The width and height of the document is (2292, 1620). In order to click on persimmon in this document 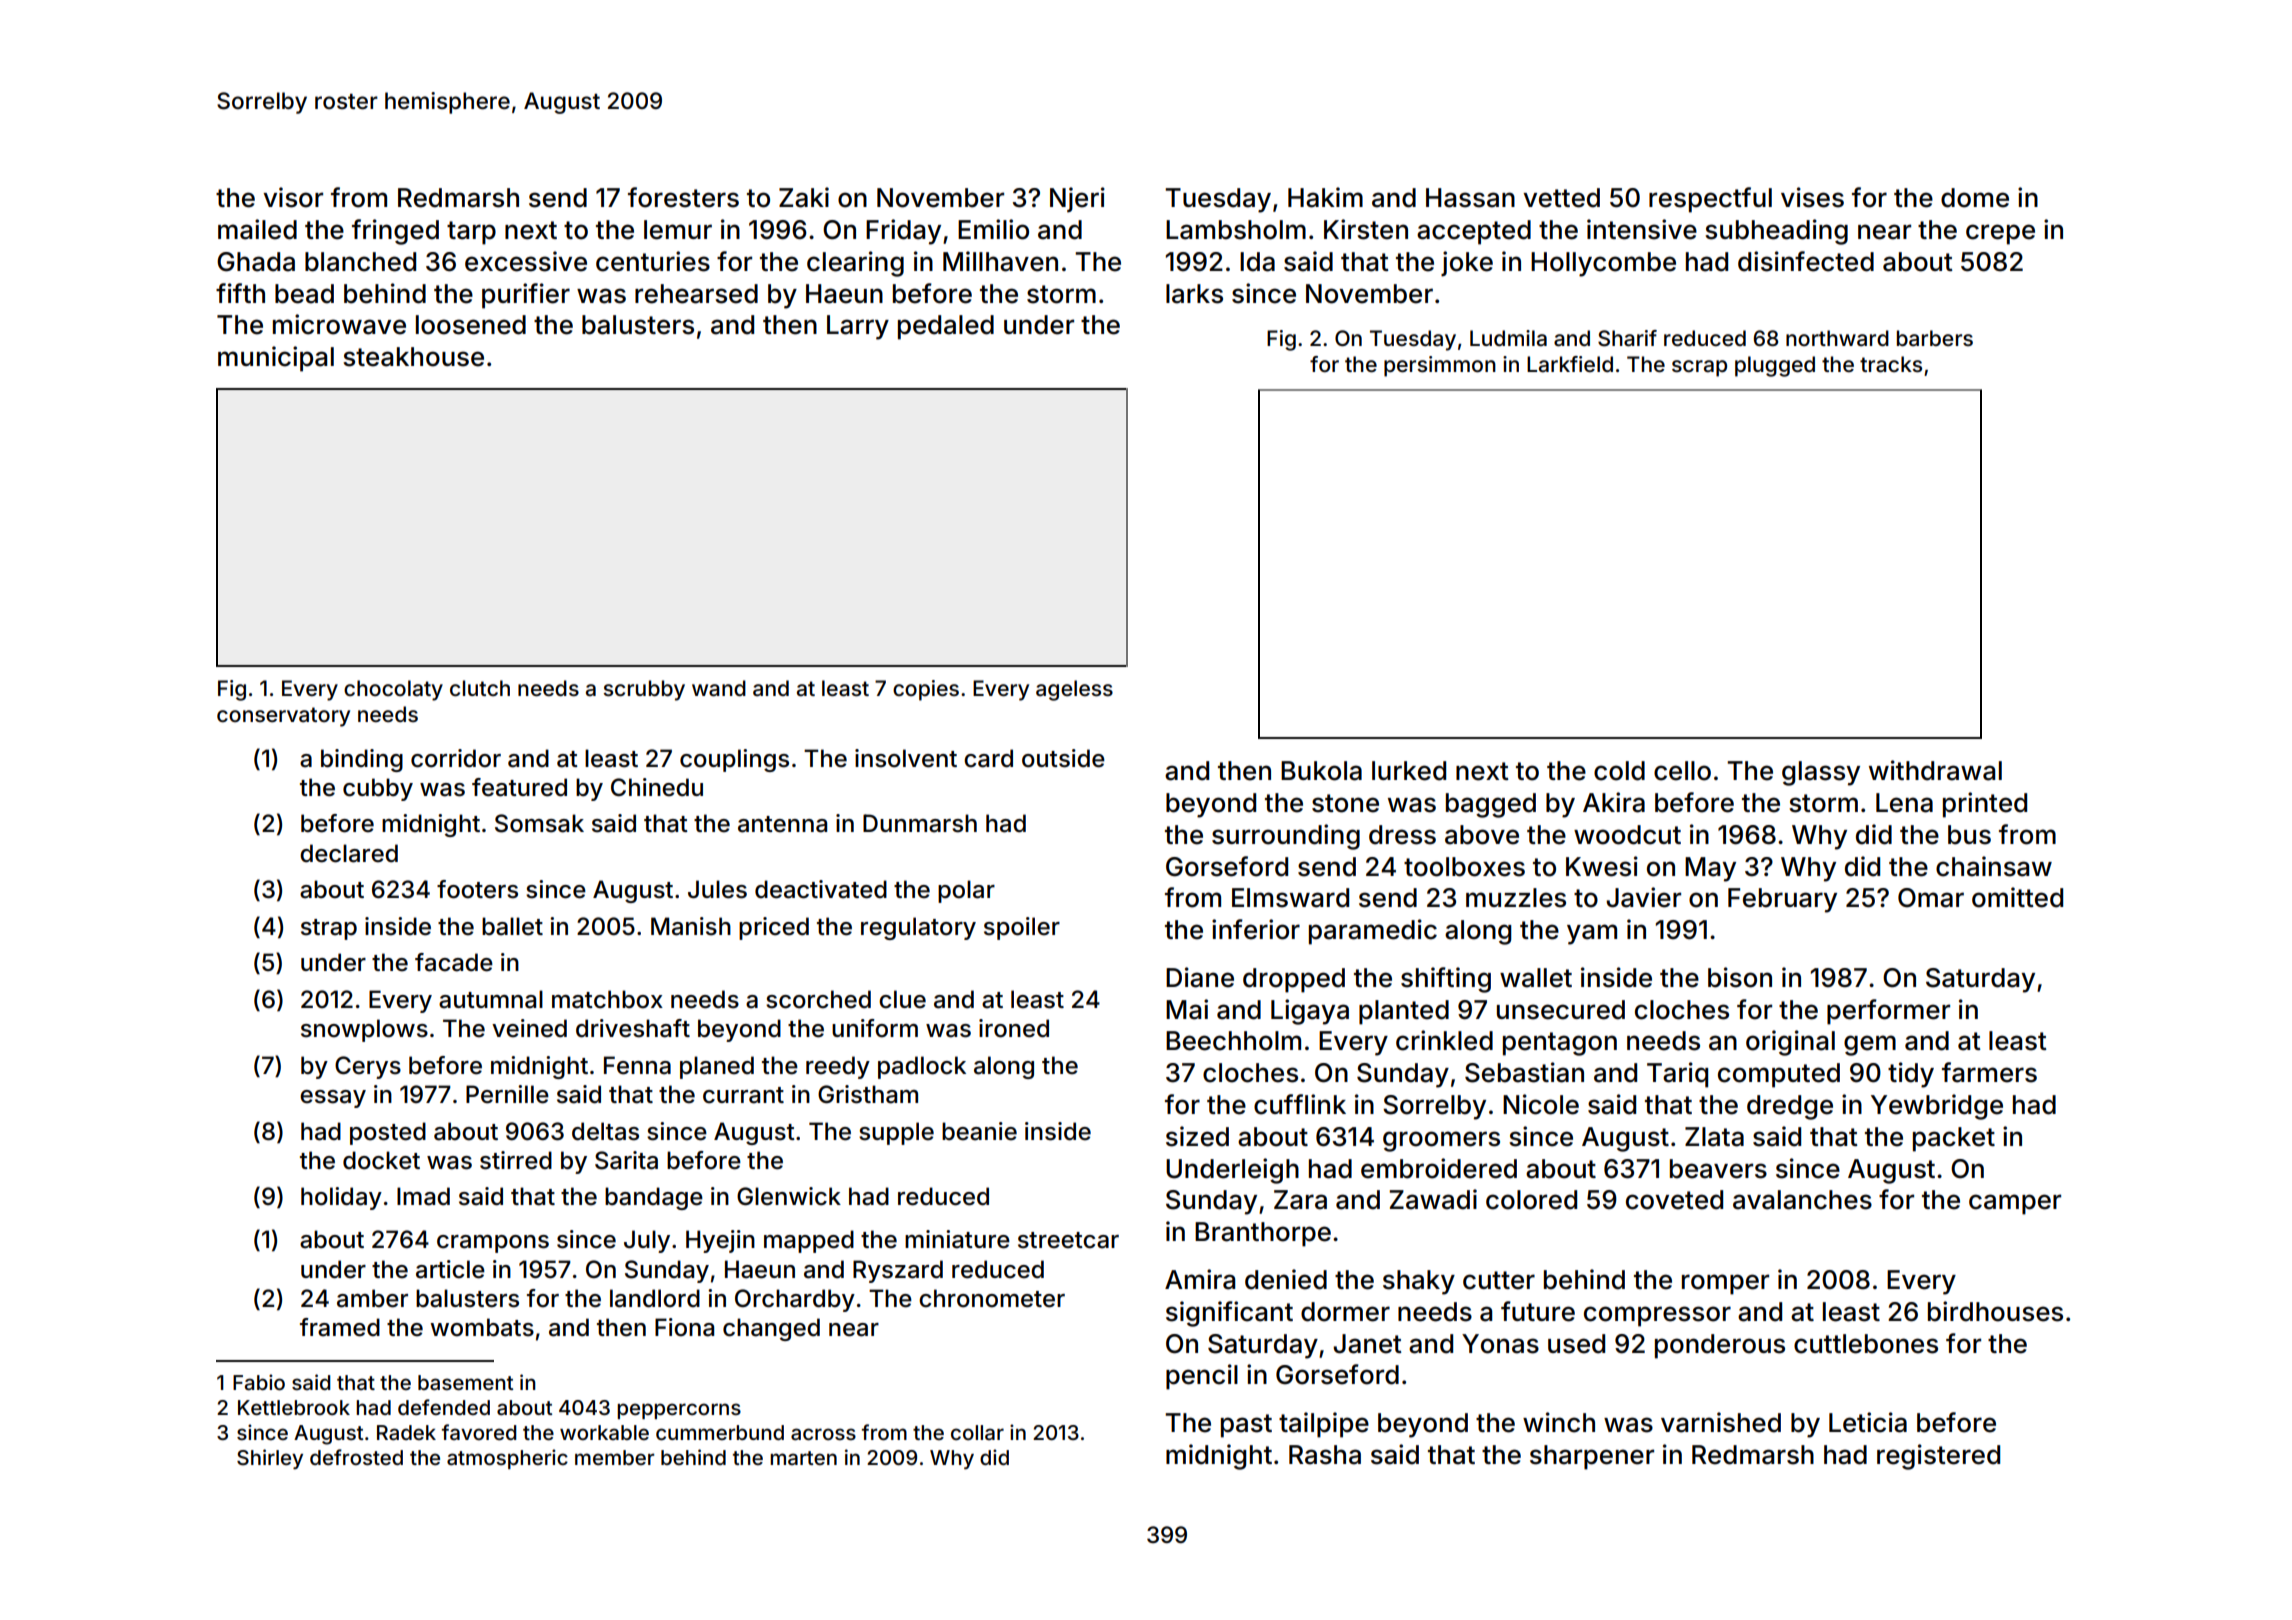, I will do `click(1440, 366)`.
